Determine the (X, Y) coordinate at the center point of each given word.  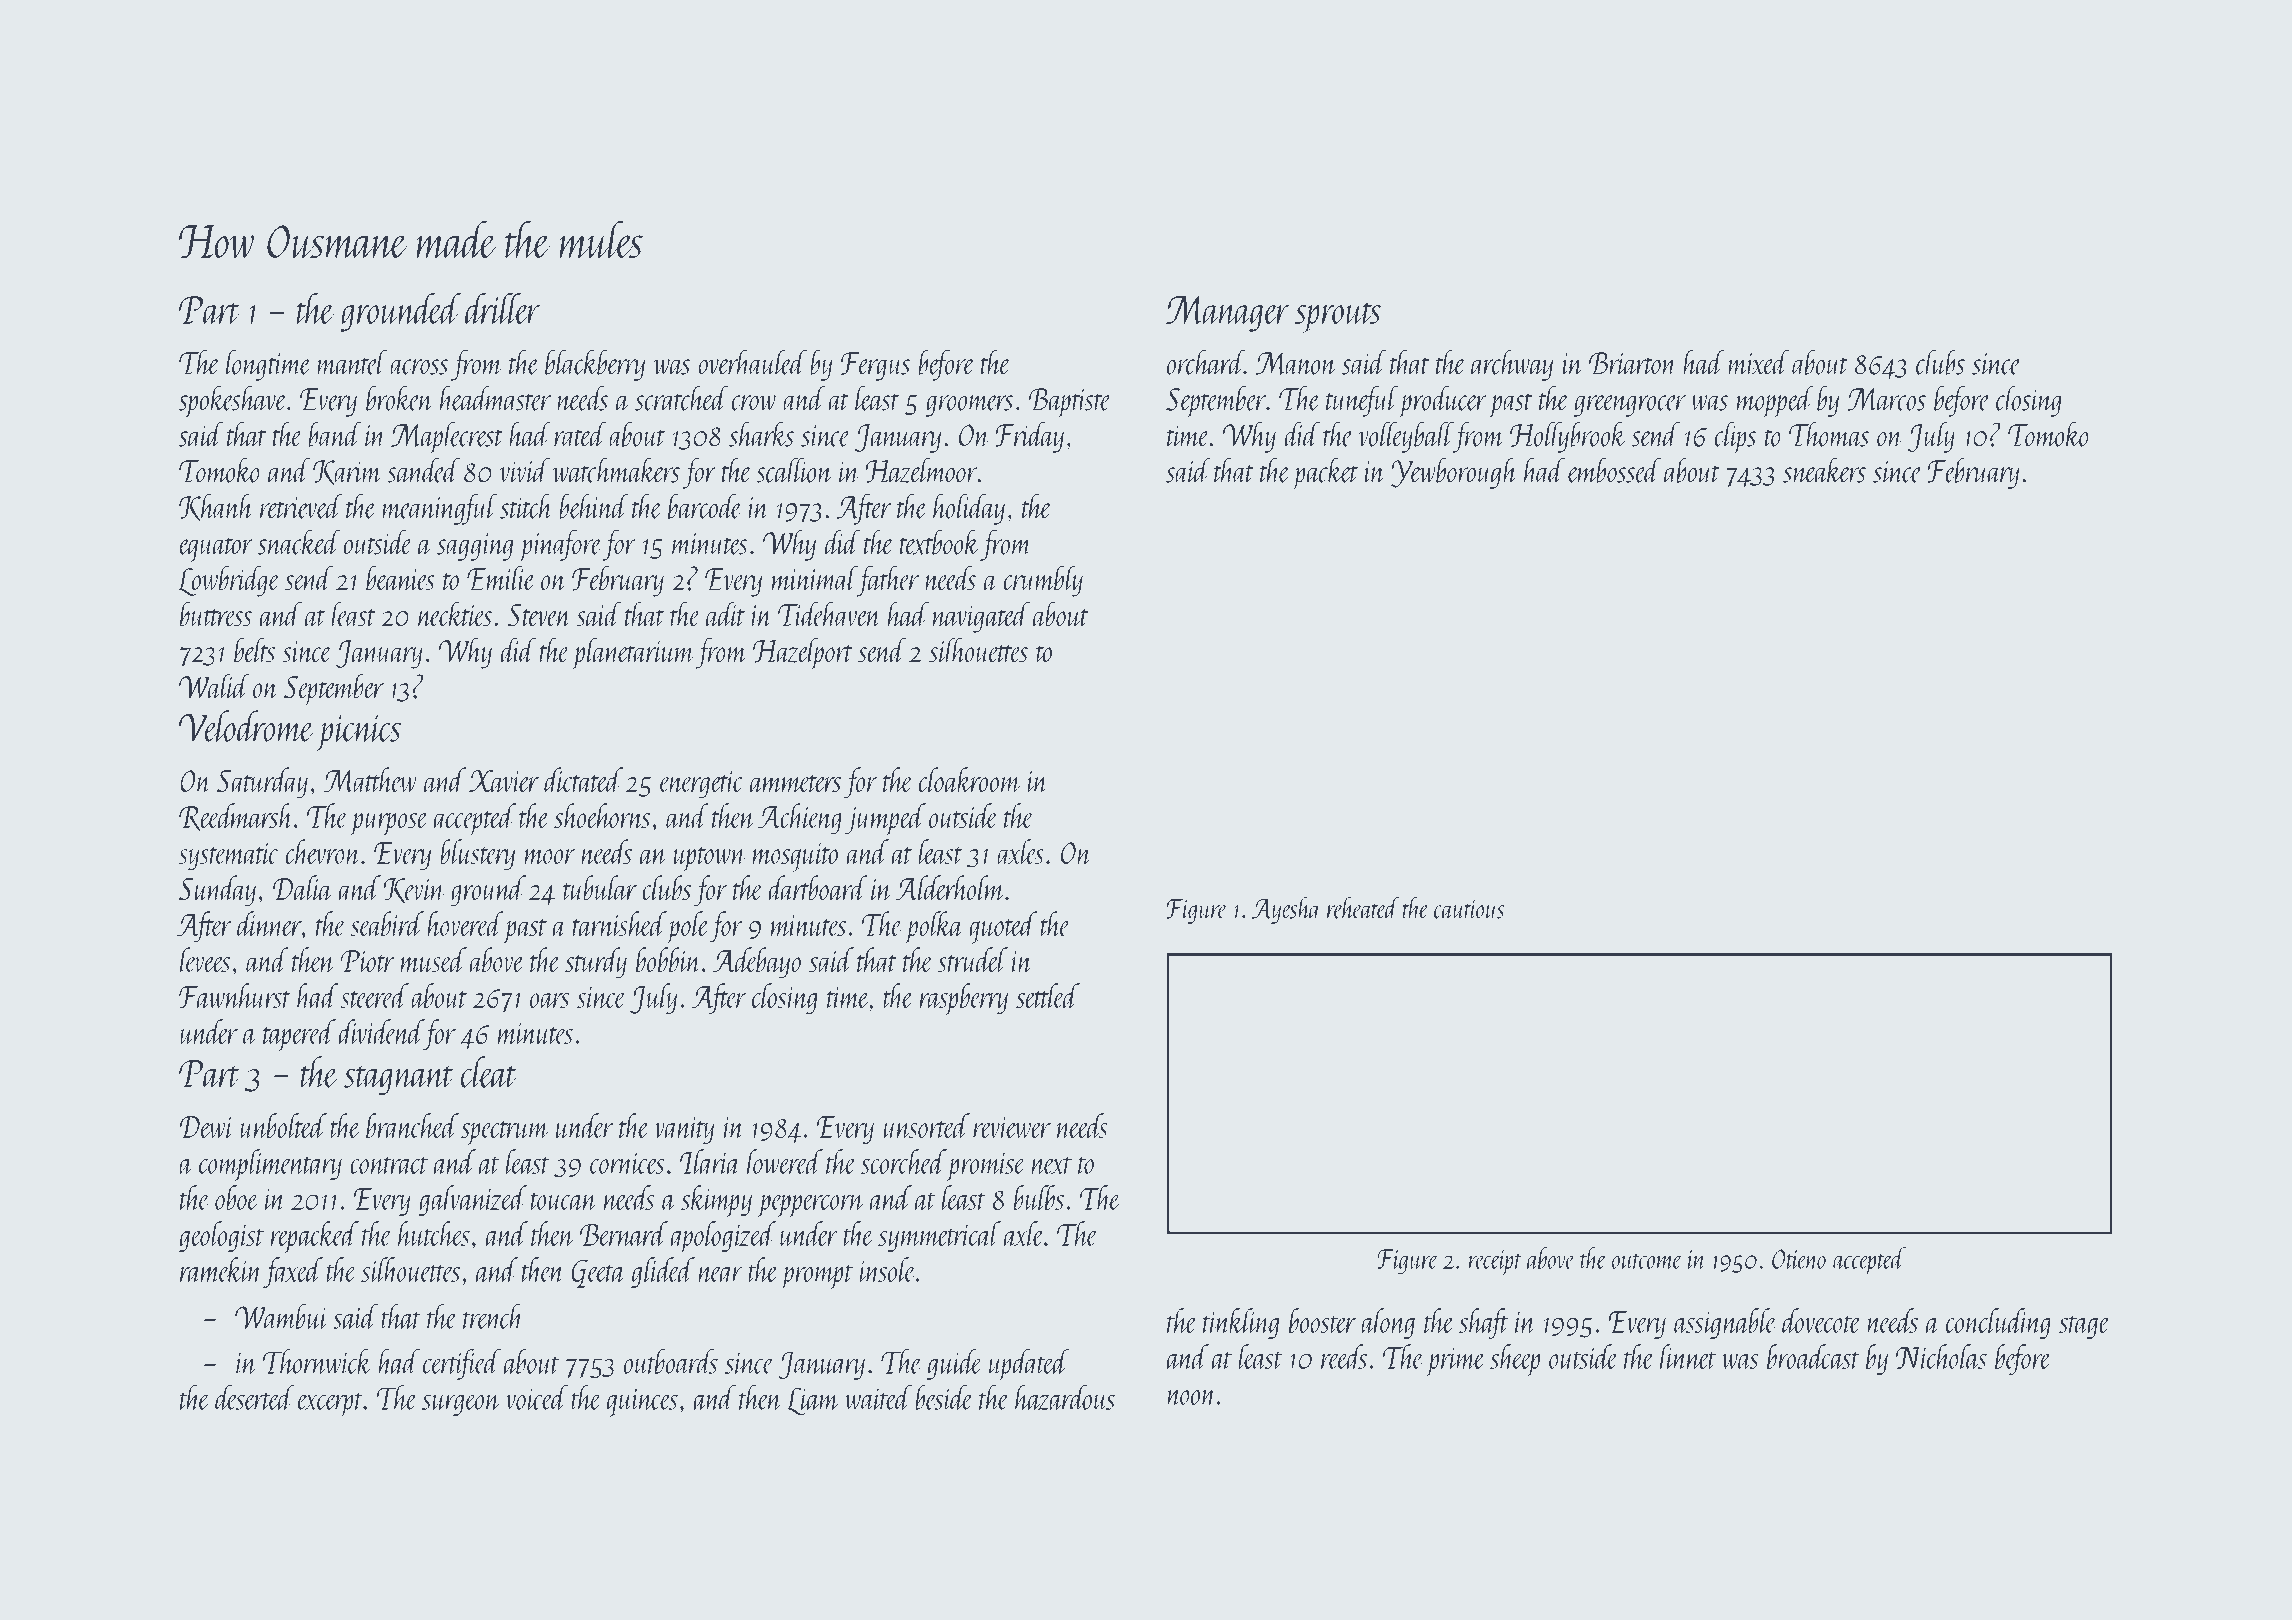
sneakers (1824, 470)
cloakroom (969, 780)
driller (502, 308)
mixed (1758, 362)
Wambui (282, 1316)
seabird (387, 924)
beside (944, 1397)
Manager (1227, 314)
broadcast (1813, 1356)
